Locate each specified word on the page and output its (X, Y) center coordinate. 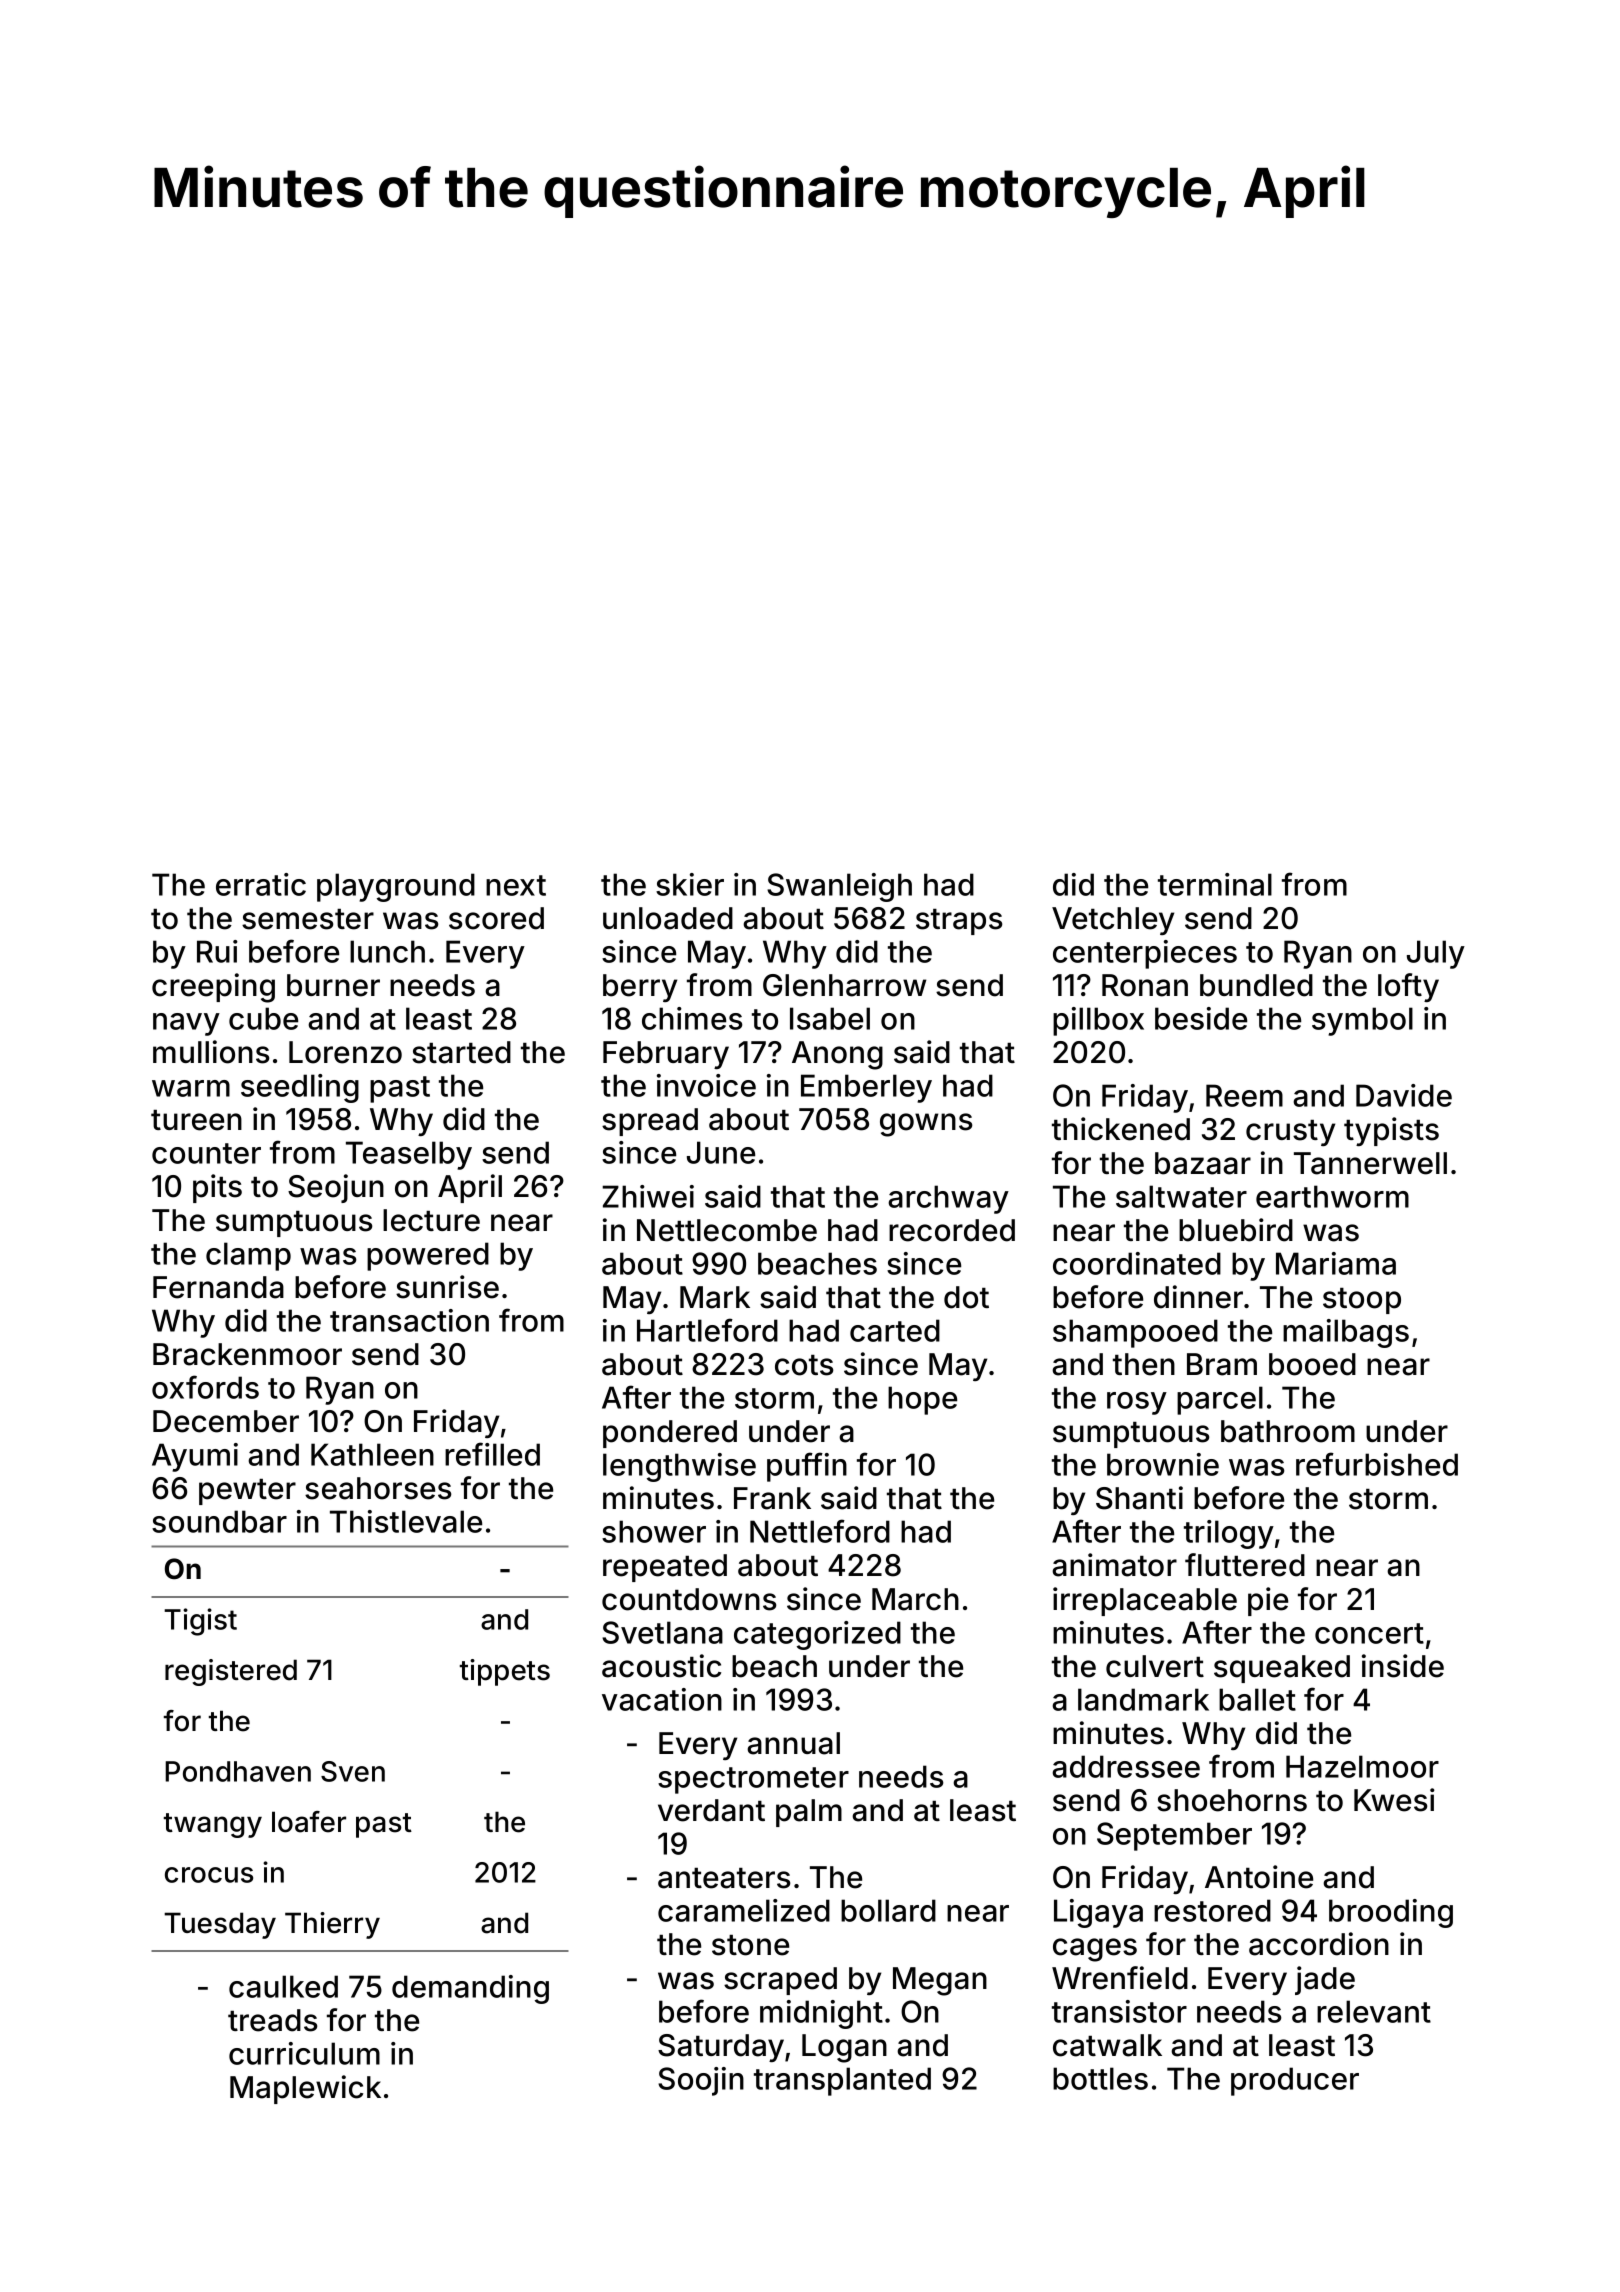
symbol (1362, 1021)
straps (959, 922)
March (915, 1599)
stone (750, 1945)
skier (690, 884)
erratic (261, 884)
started (461, 1052)
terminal (1215, 884)
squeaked (1282, 1669)
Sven (353, 1771)
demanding (470, 1989)
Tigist (200, 1622)
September (1174, 1836)
